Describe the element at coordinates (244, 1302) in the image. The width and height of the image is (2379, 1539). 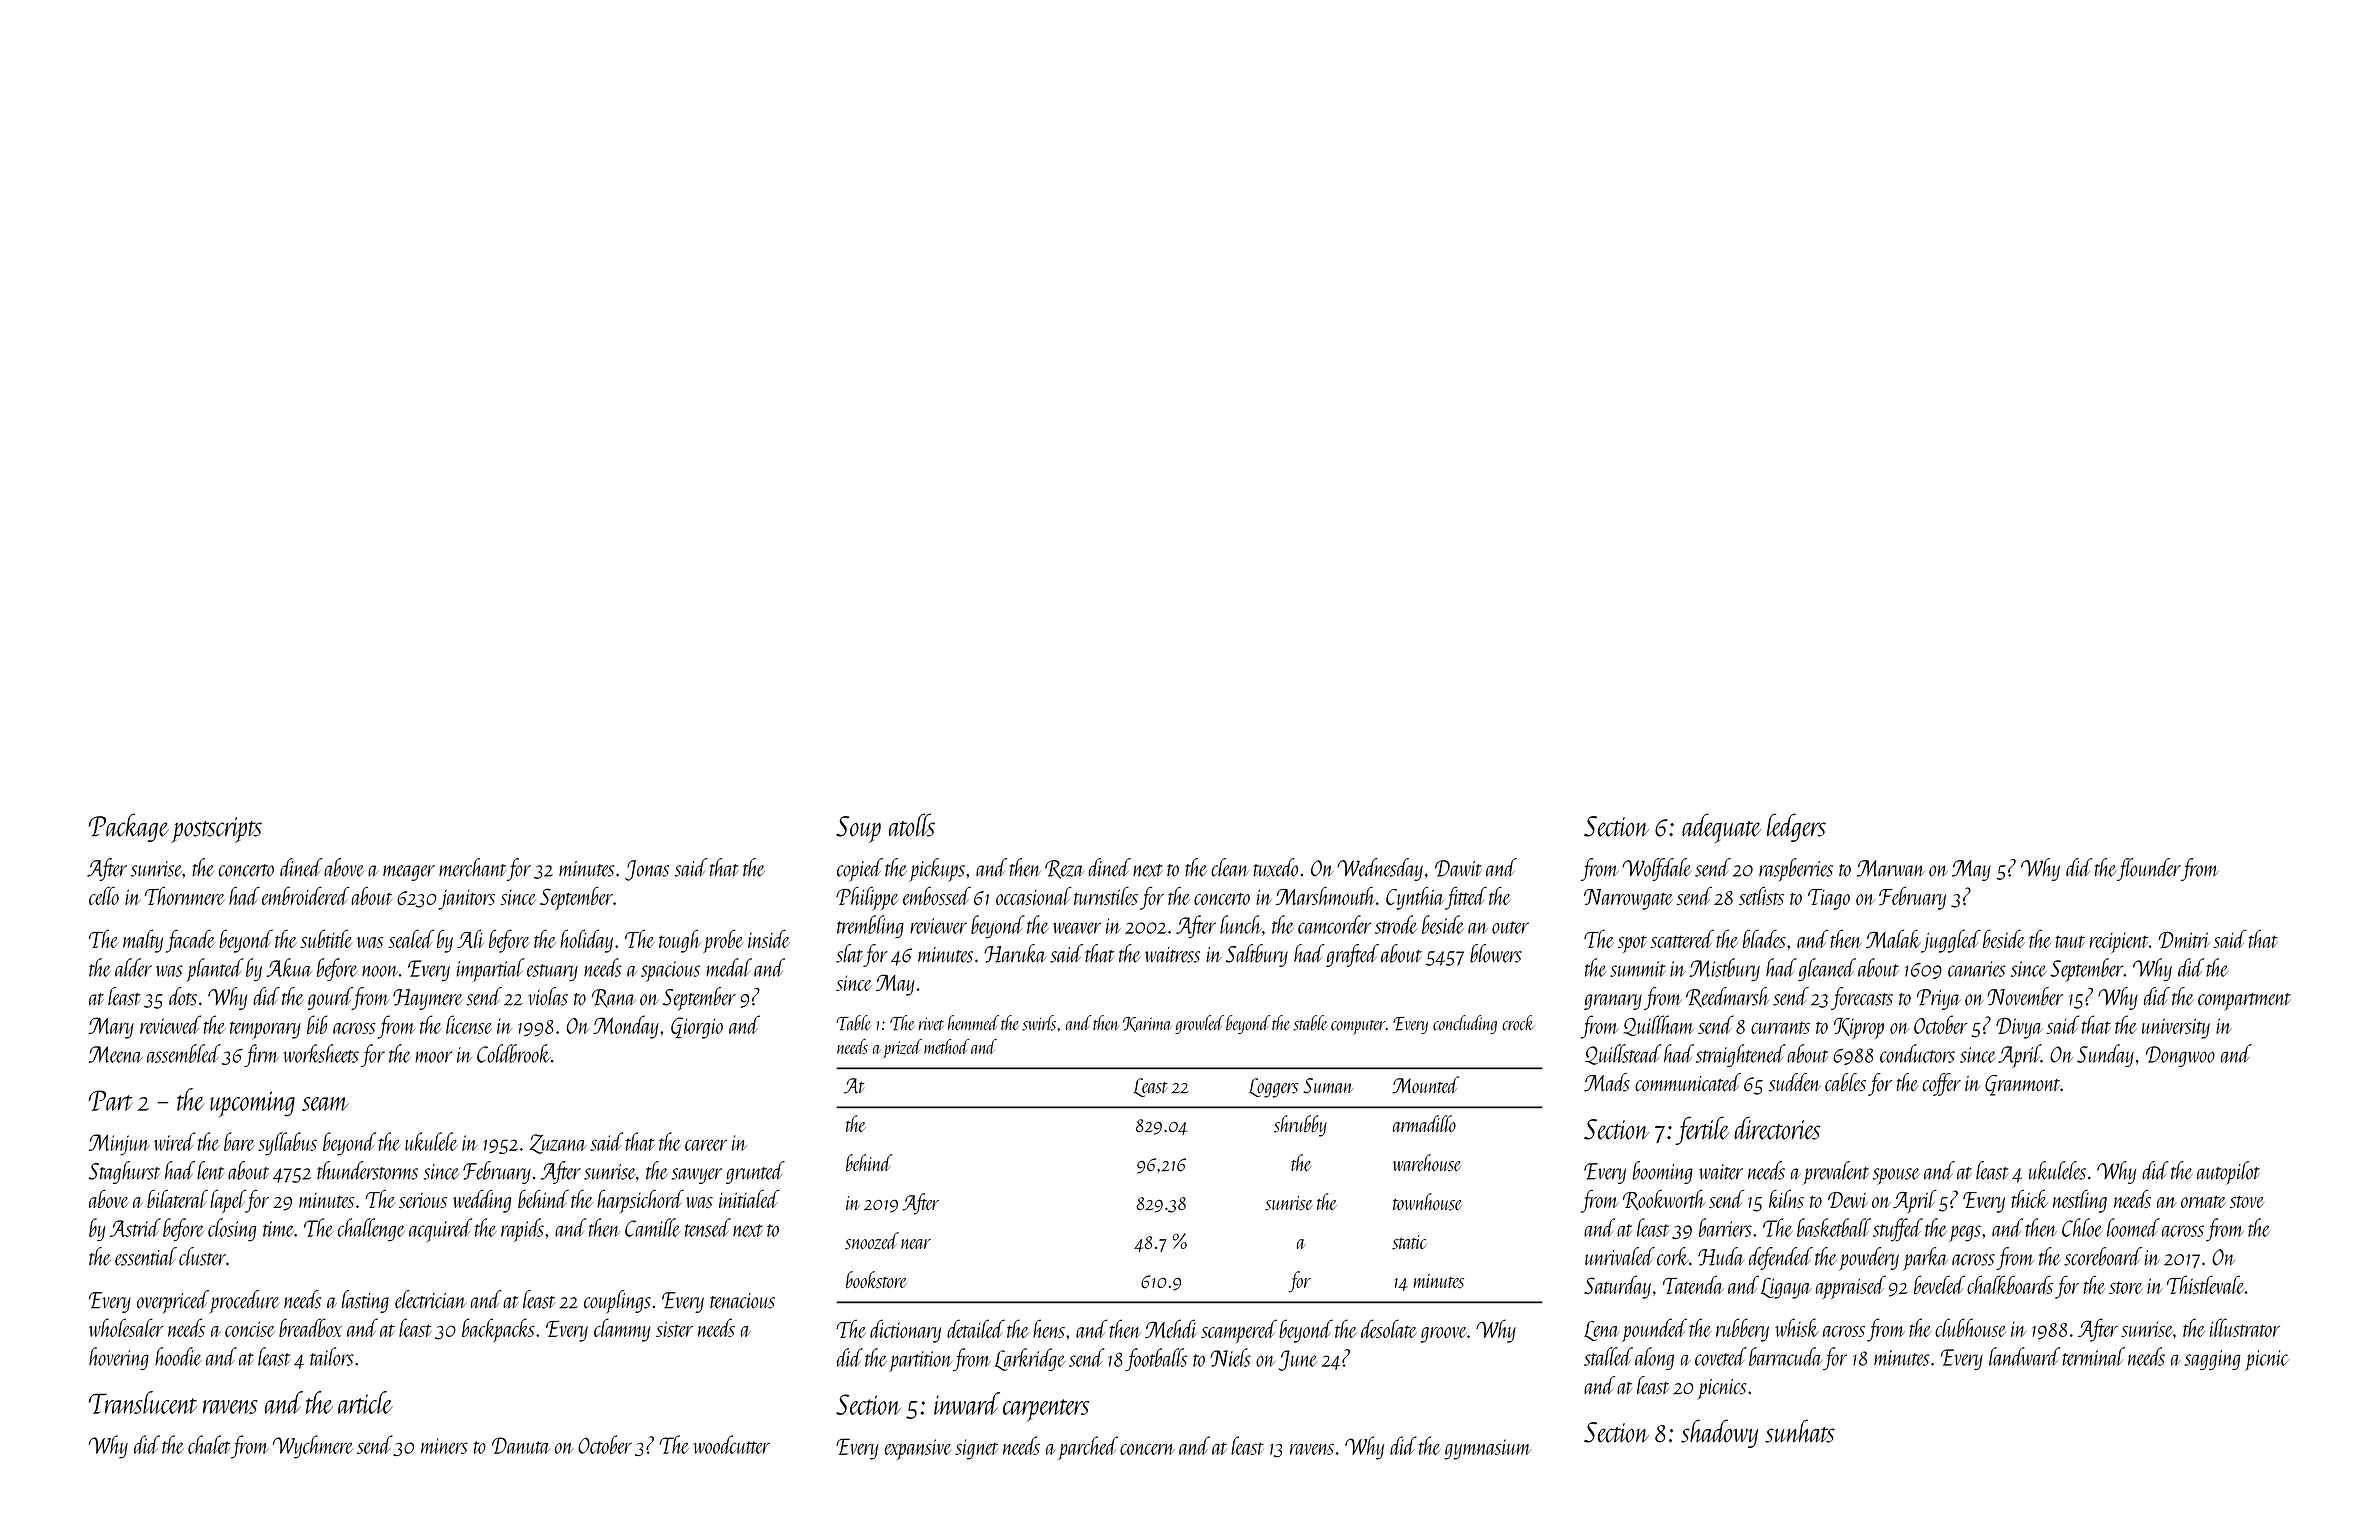
I see `procedure` at that location.
